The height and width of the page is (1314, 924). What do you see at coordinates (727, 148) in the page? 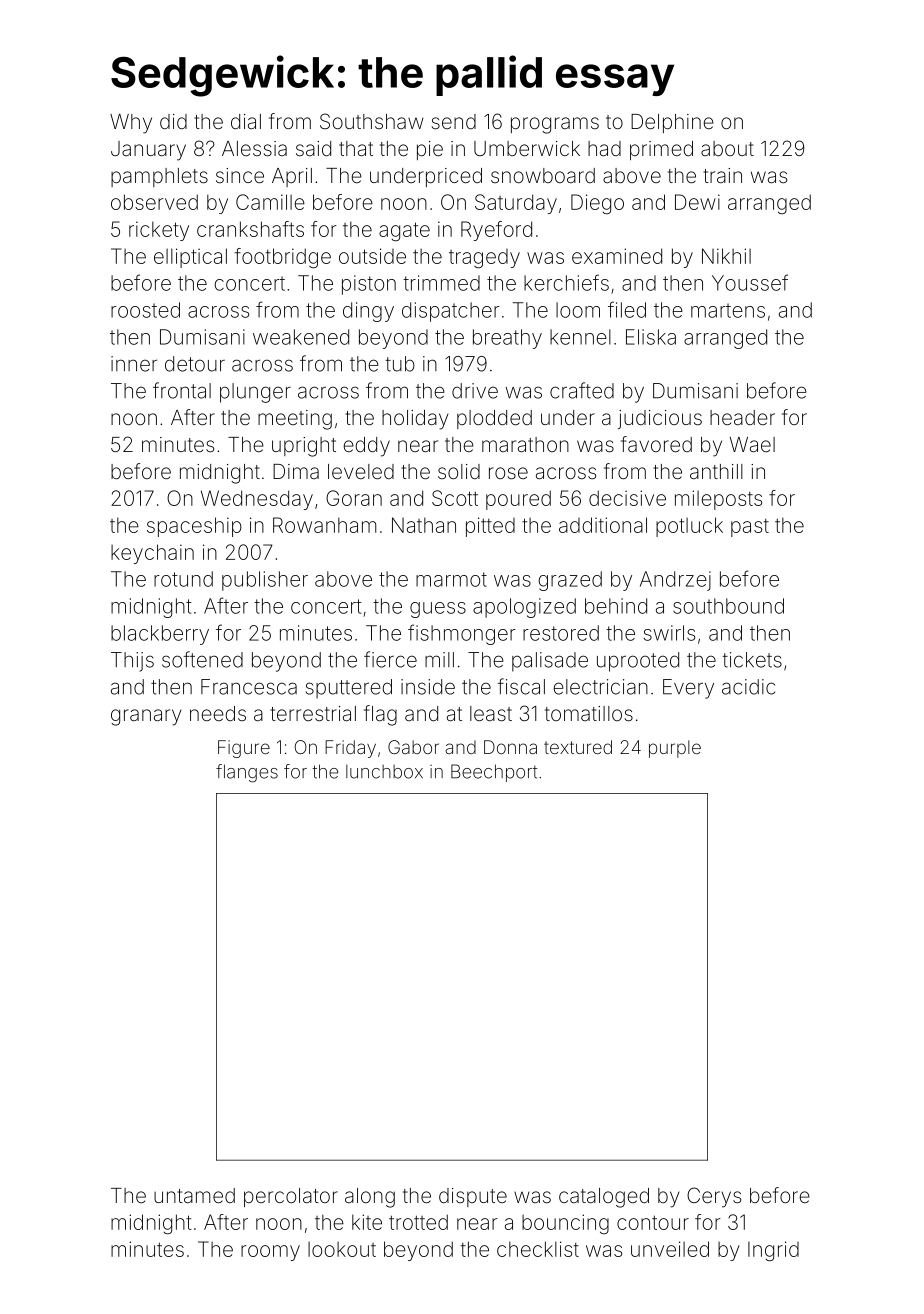
I see `about` at bounding box center [727, 148].
